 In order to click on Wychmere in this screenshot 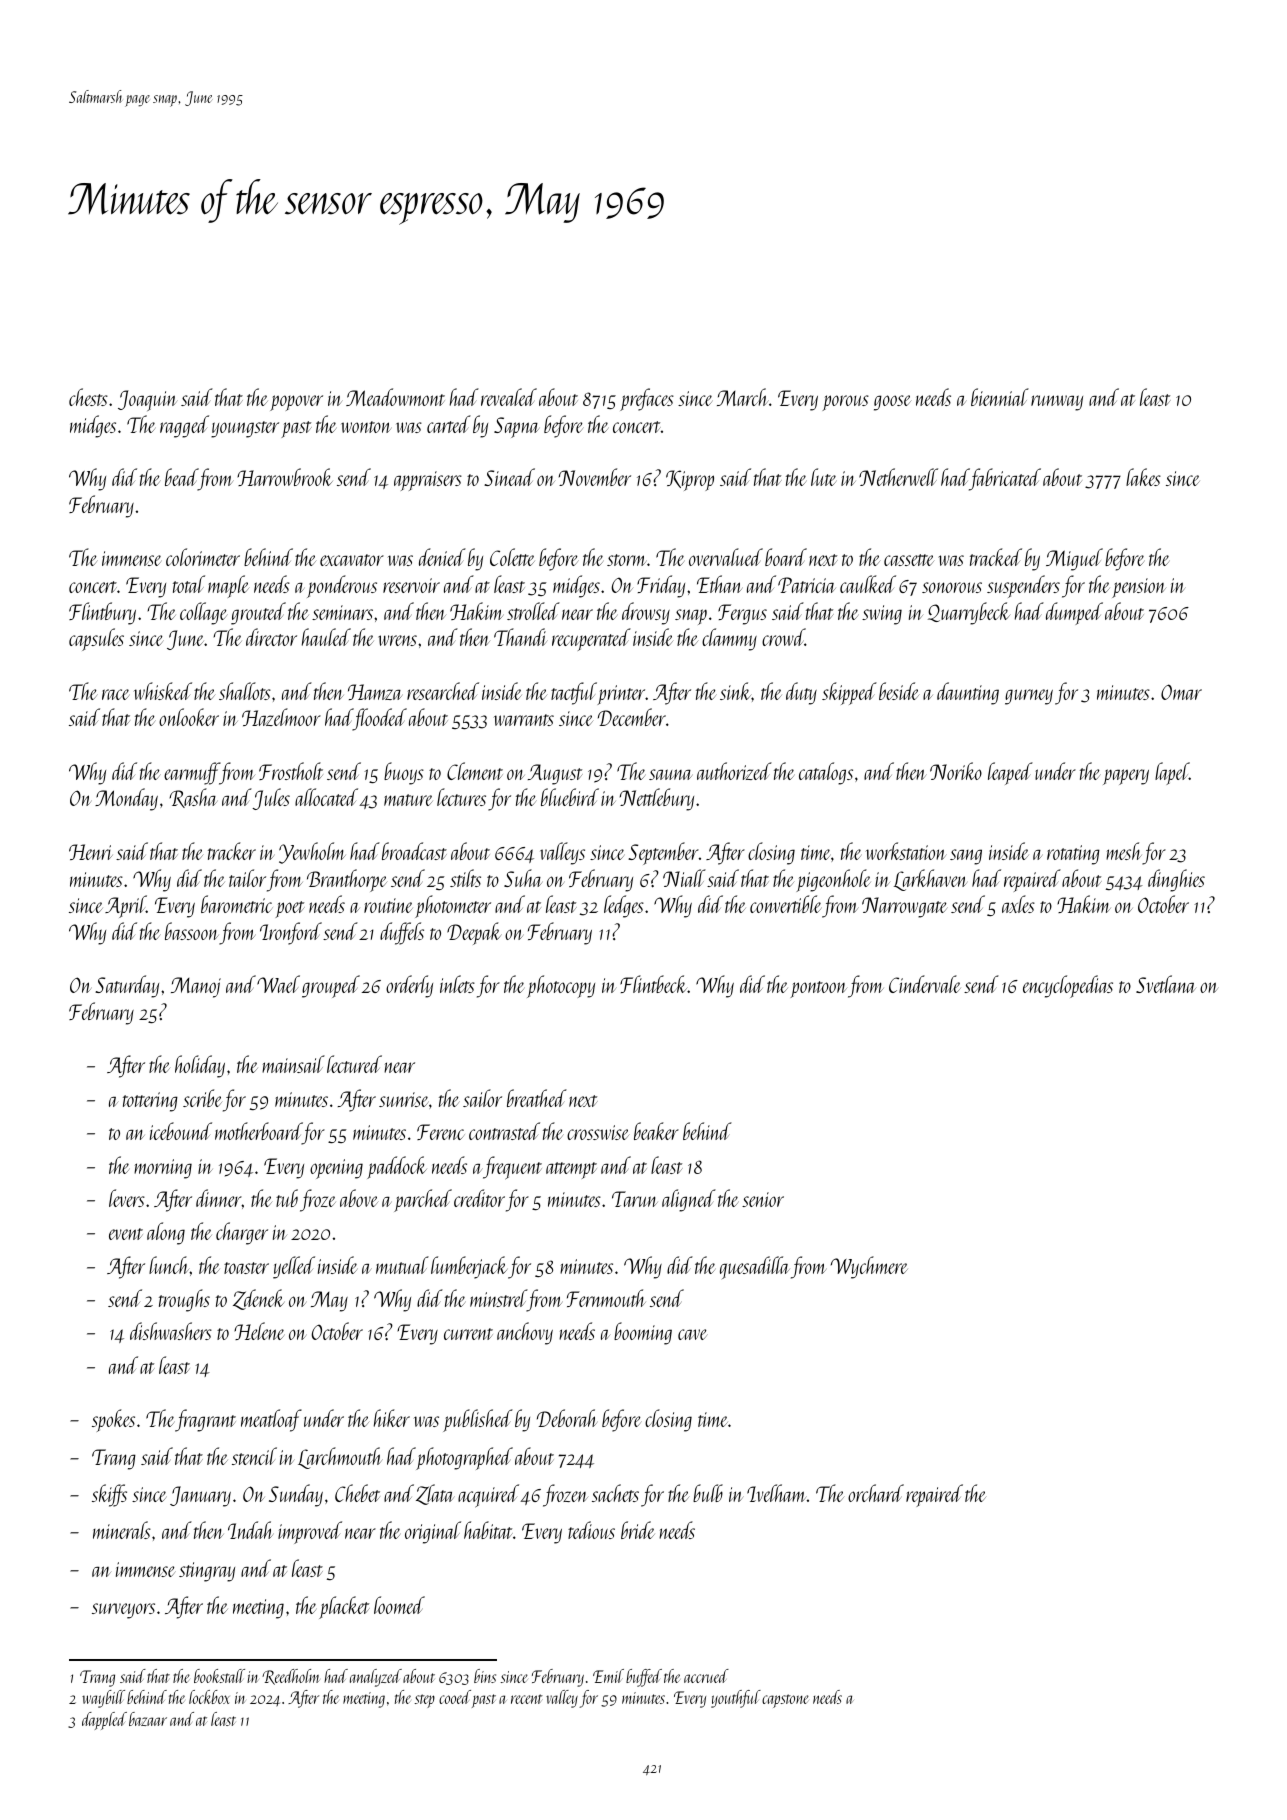, I will do `click(869, 1267)`.
